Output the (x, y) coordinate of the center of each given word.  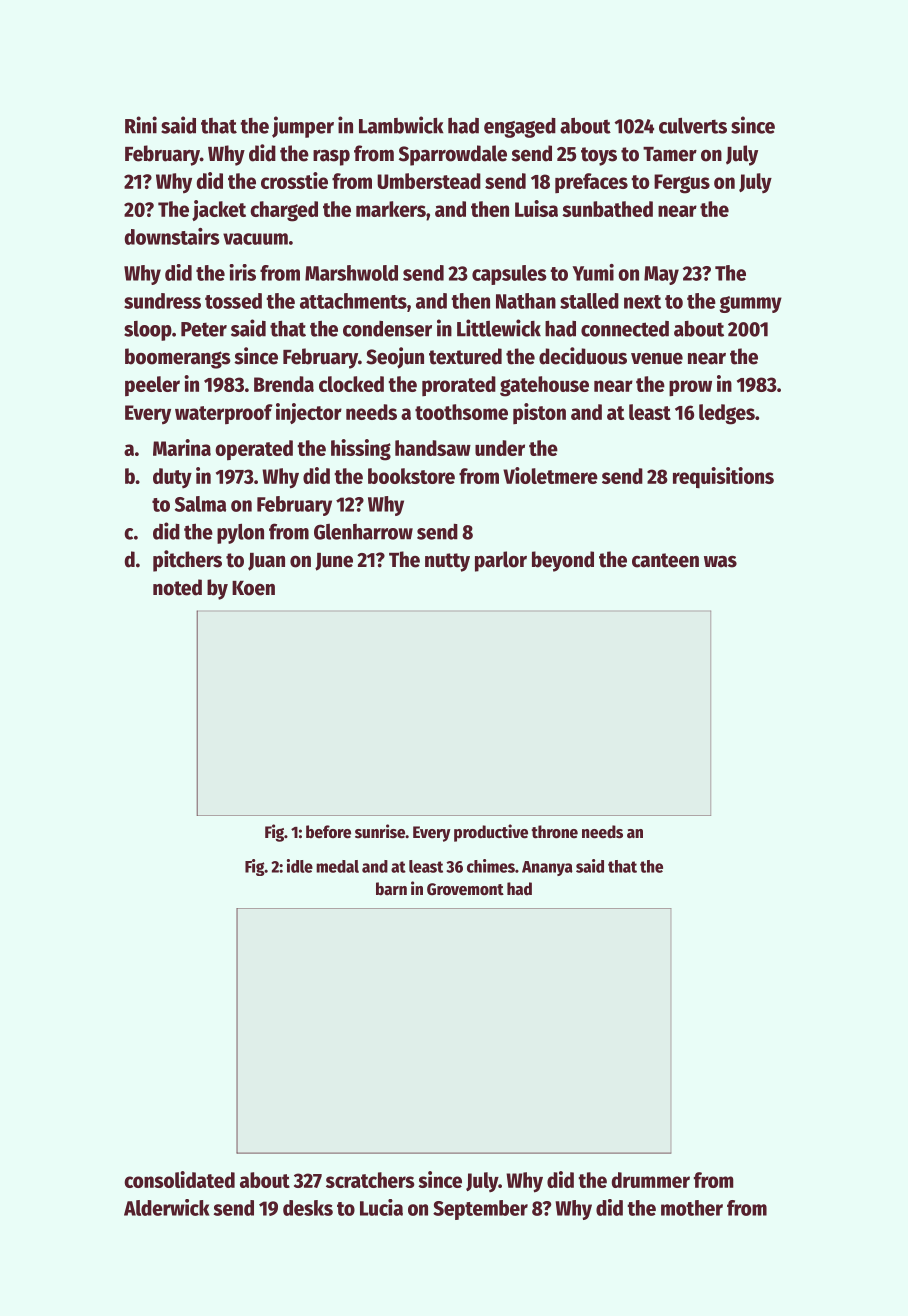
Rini (141, 125)
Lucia (381, 1207)
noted (177, 587)
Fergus (682, 184)
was (720, 562)
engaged (520, 128)
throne (554, 832)
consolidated (179, 1179)
